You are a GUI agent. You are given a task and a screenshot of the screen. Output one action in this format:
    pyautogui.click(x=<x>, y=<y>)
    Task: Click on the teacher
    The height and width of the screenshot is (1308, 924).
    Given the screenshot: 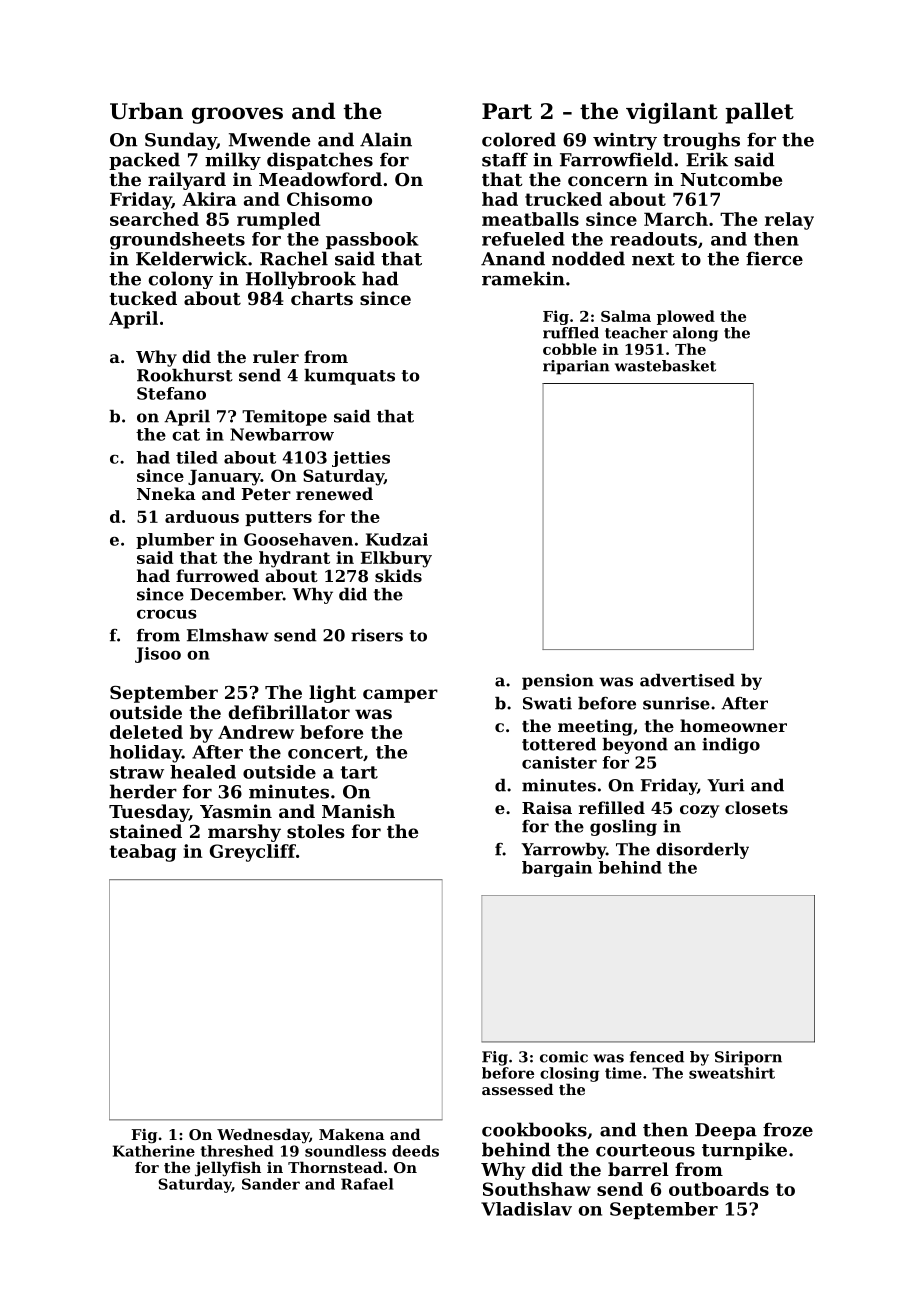 What is the action you would take?
    pyautogui.click(x=636, y=333)
